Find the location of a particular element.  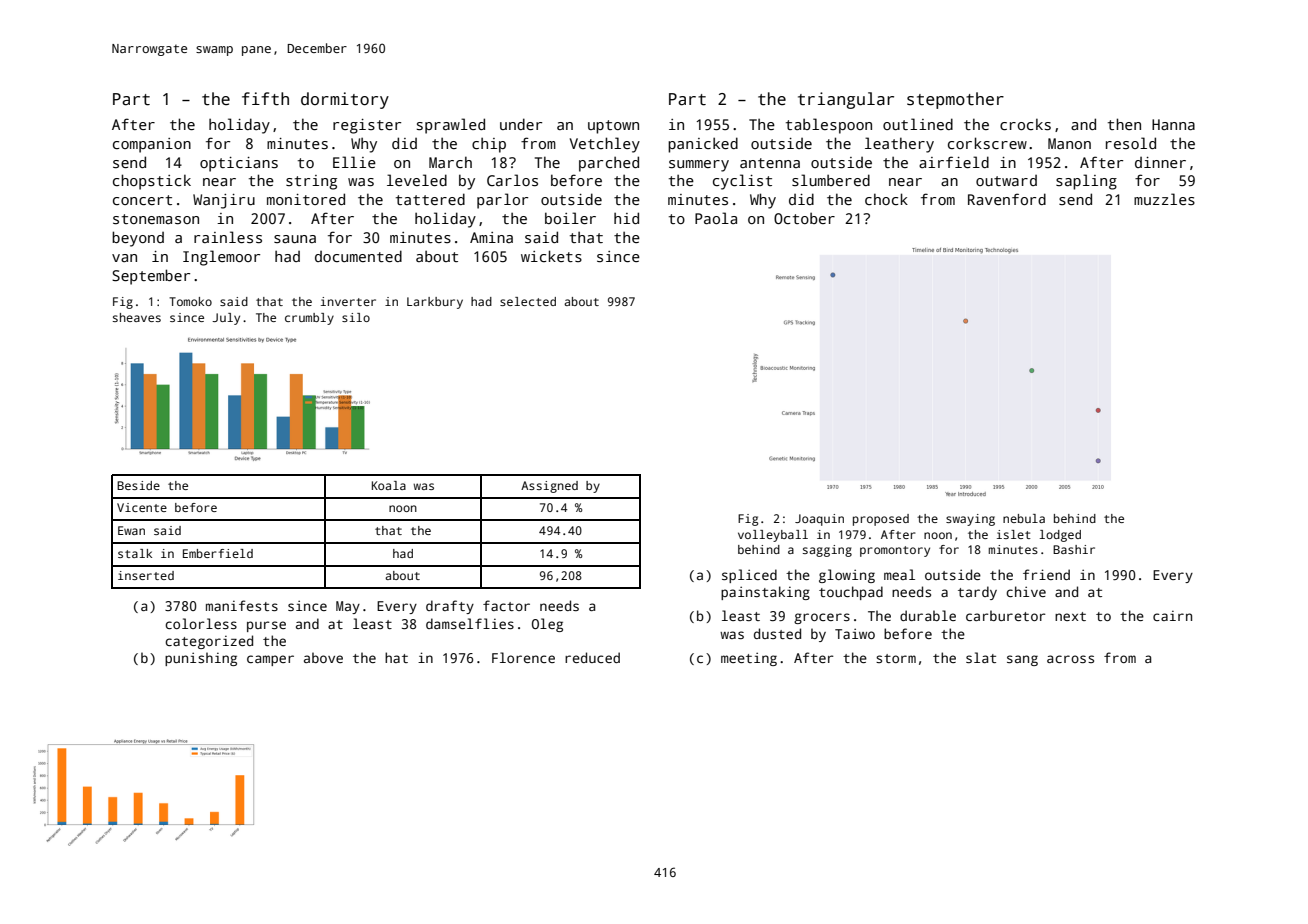

hid is located at coordinates (626, 218).
